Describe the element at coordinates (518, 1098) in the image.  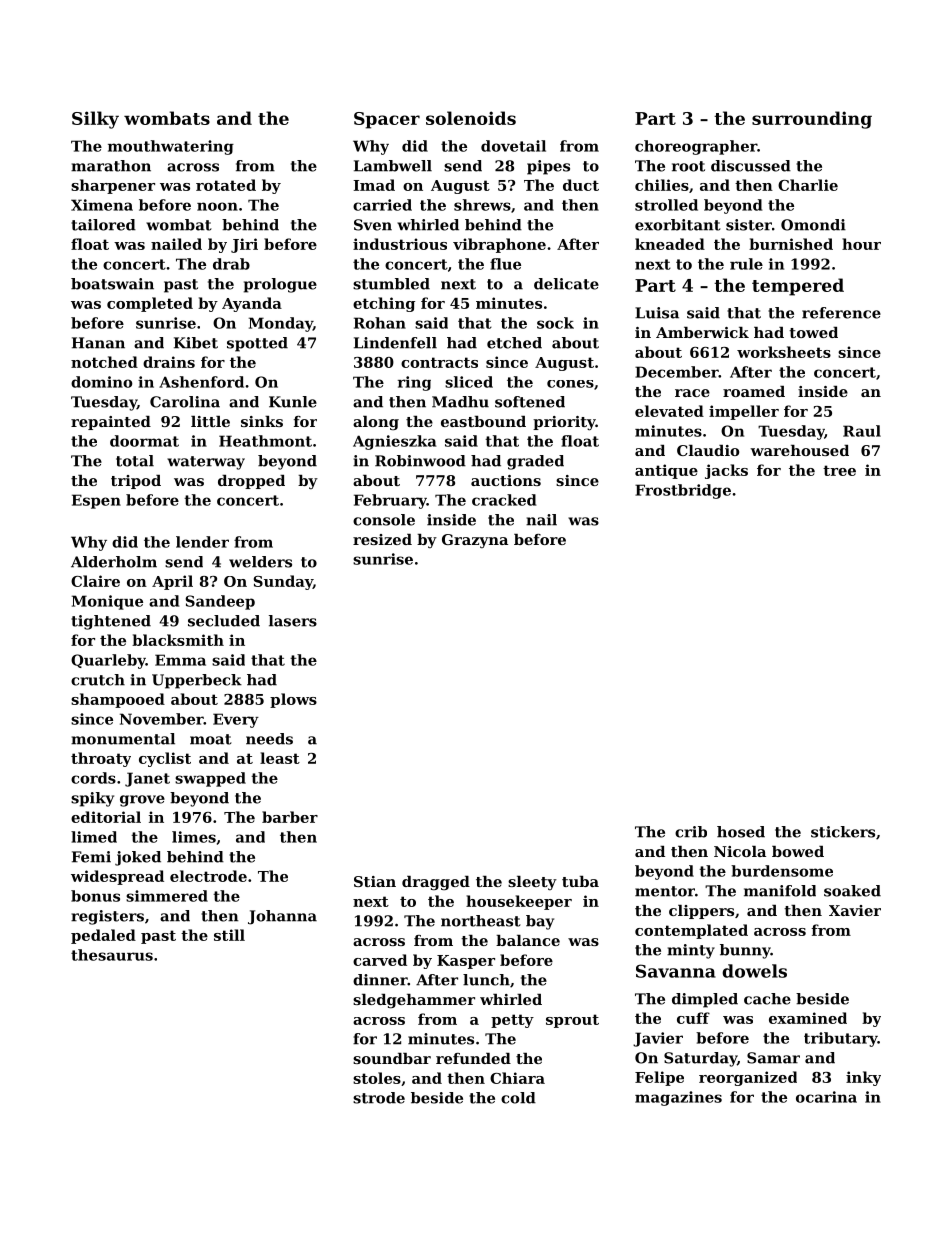
I see `cold` at that location.
